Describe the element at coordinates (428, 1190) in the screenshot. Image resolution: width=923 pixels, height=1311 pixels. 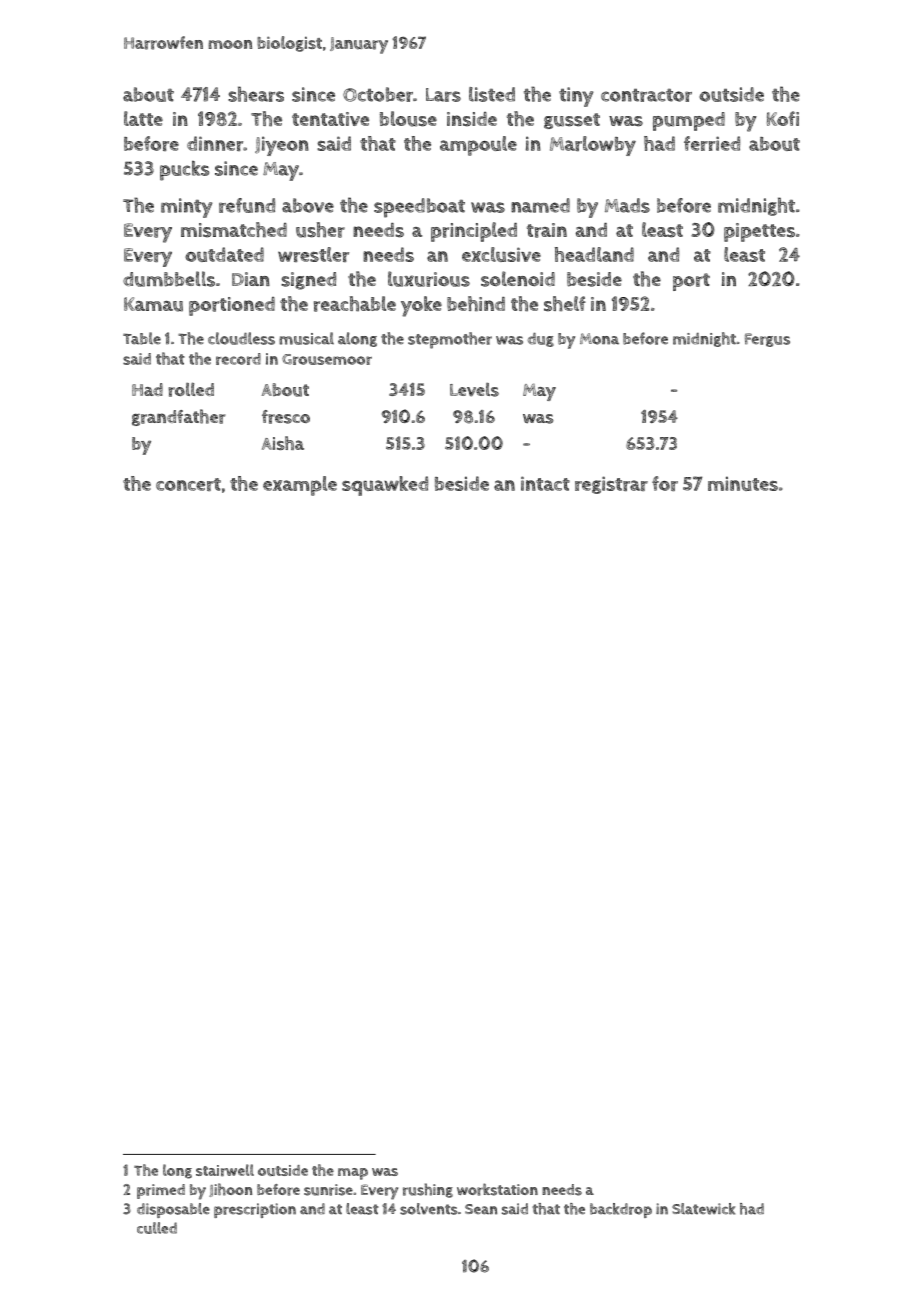
I see `rushing` at that location.
